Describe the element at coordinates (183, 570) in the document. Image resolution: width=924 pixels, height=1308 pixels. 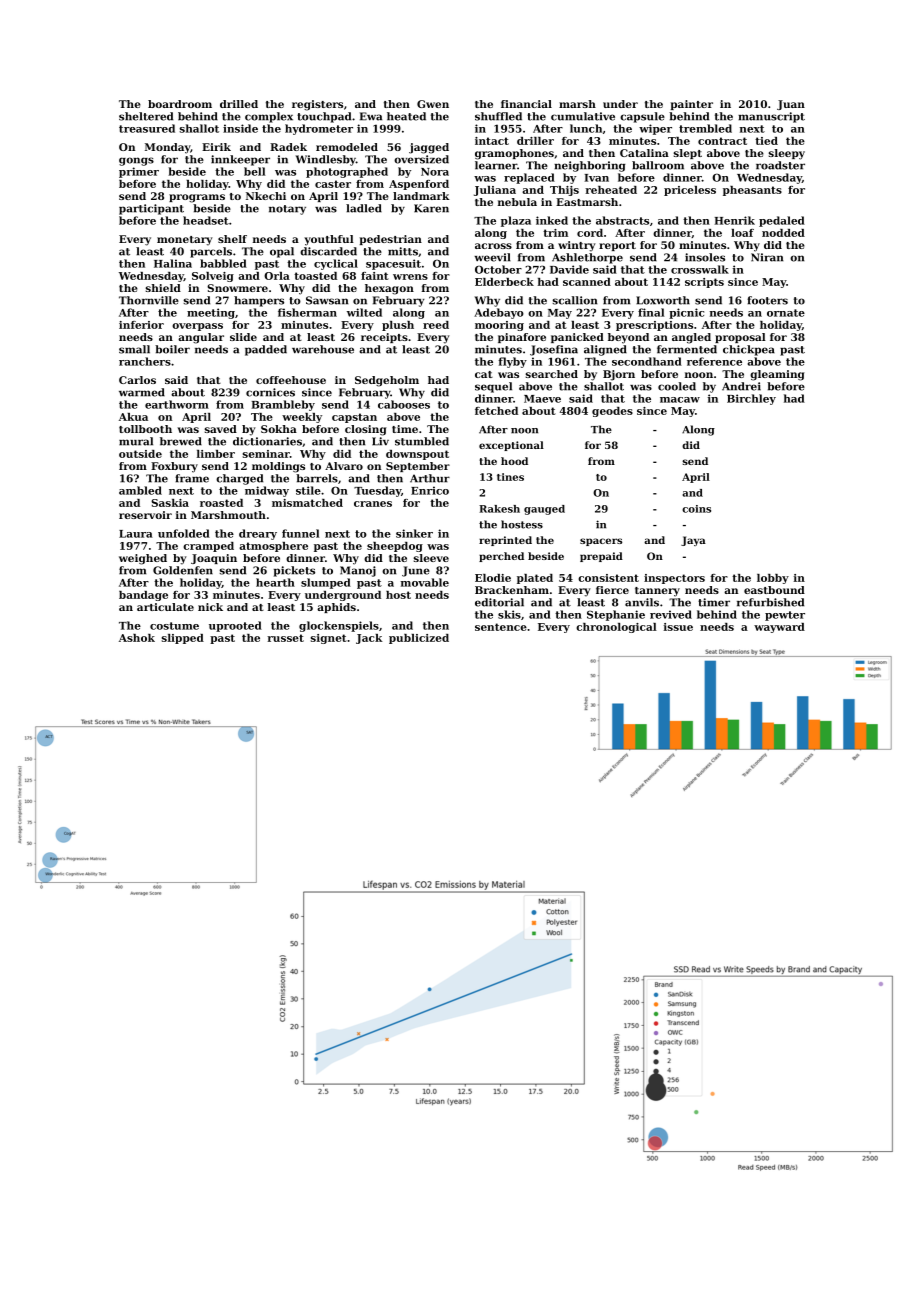
I see `Goldenfen` at that location.
